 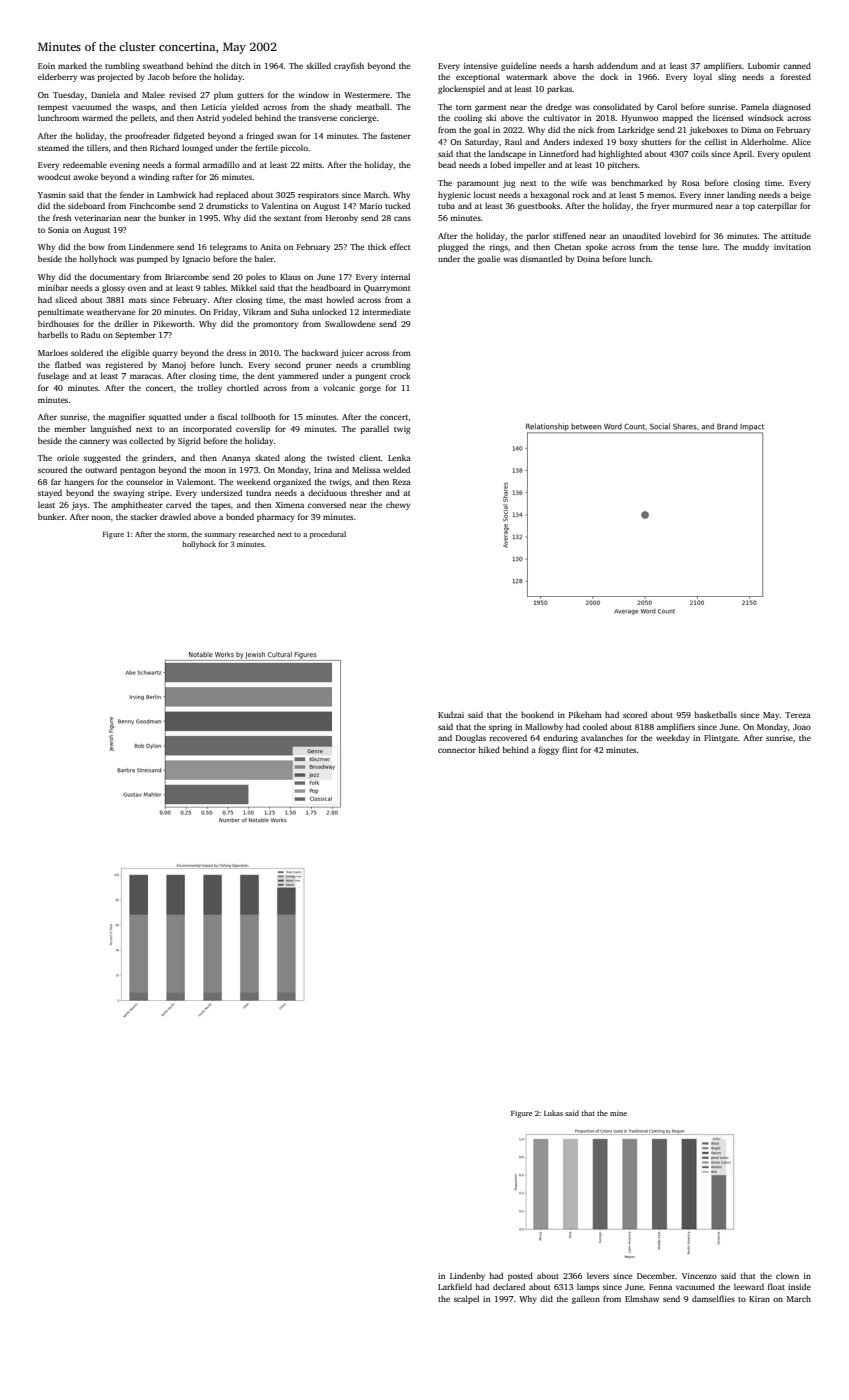 I want to click on Lindenby, so click(x=467, y=1276).
